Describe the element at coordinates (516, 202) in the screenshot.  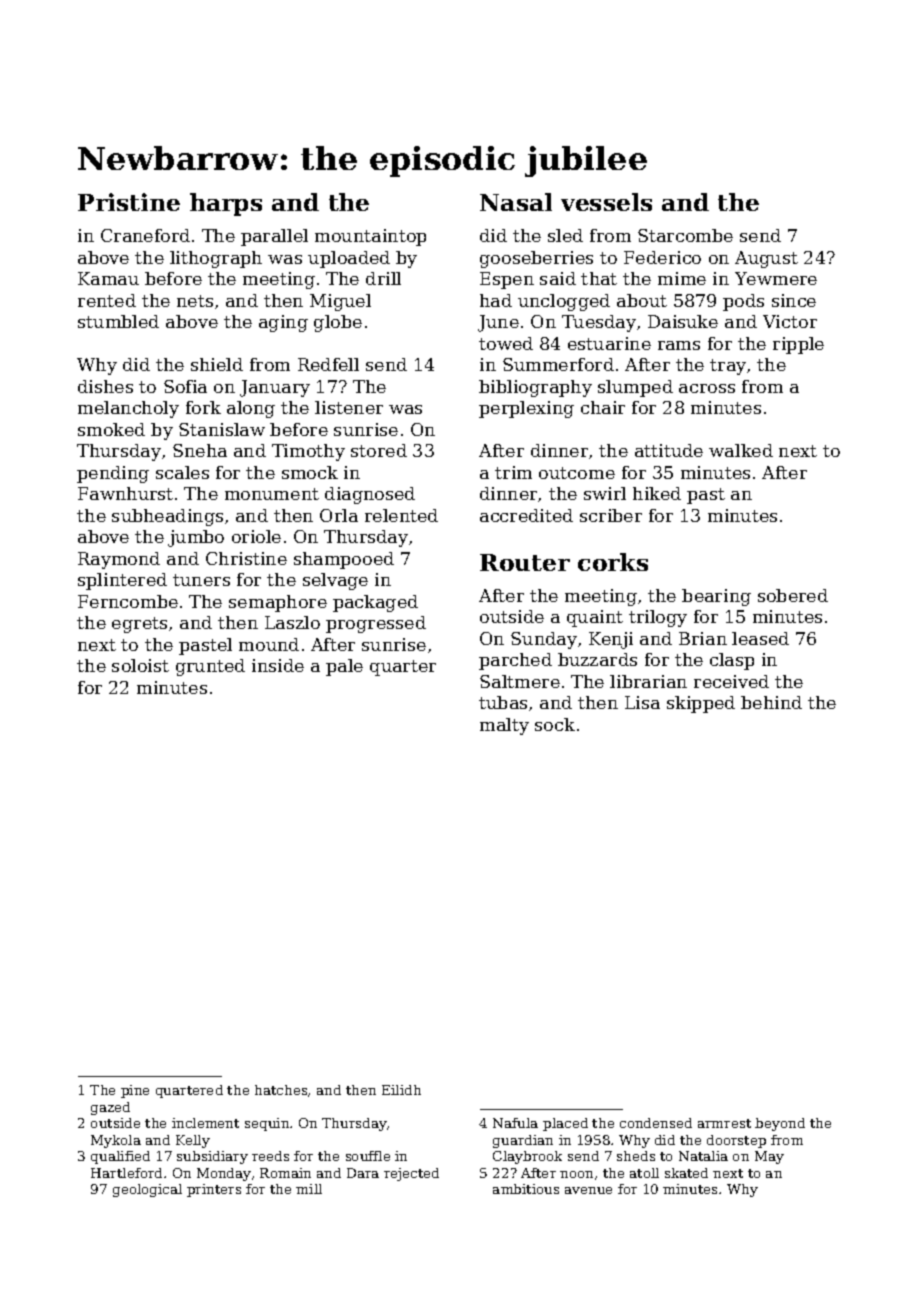
I see `Nasal` at that location.
